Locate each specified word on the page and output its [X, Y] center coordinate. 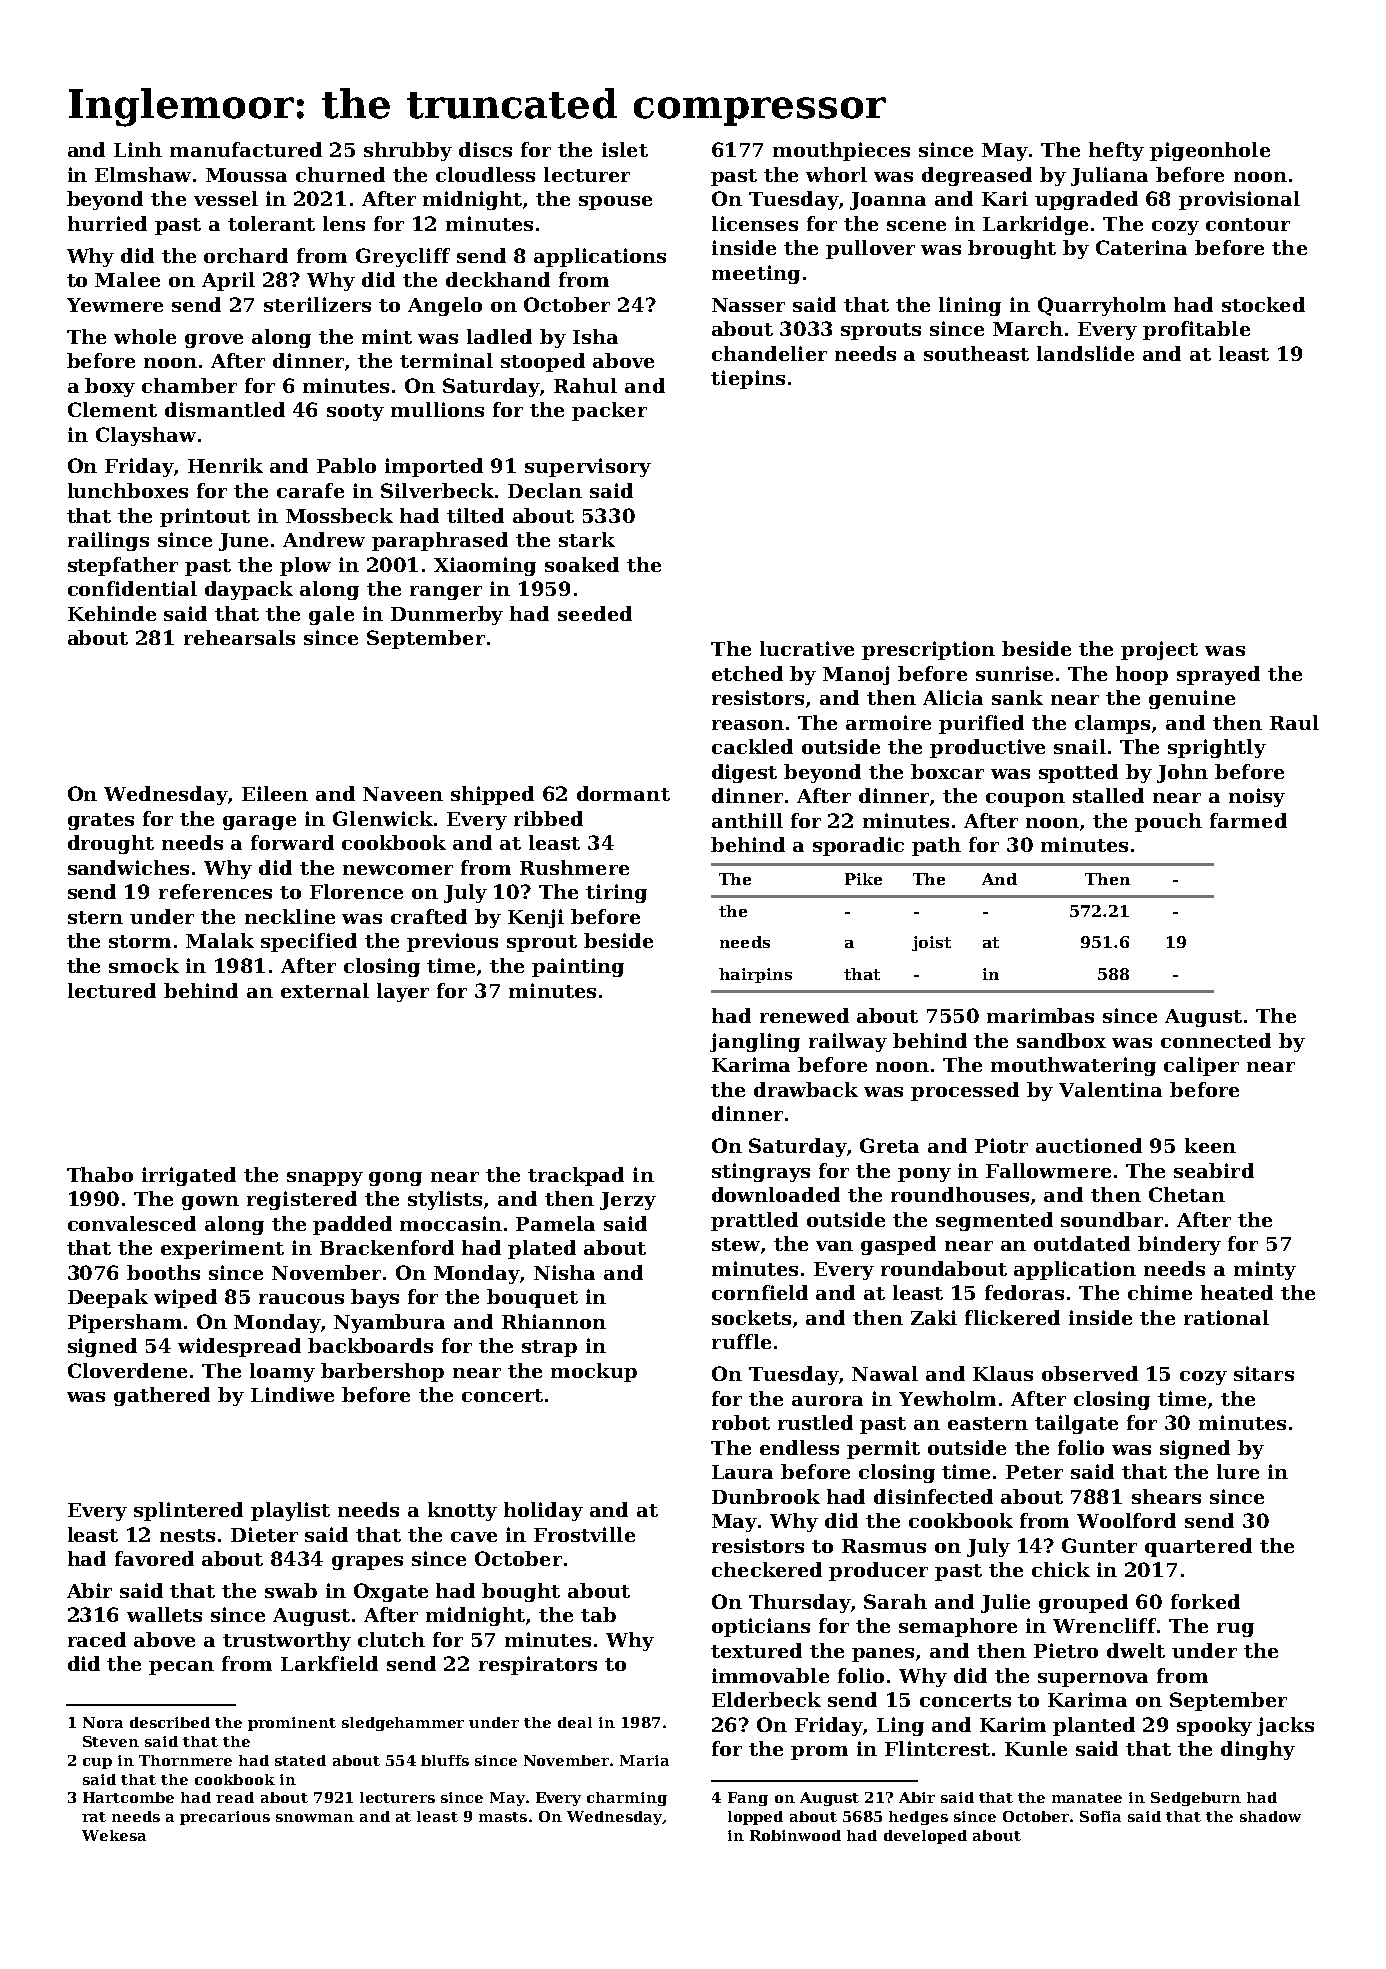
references [215, 891]
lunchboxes [128, 490]
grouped [1083, 1603]
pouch [1168, 822]
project [1159, 650]
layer [403, 992]
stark [587, 539]
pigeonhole [1210, 151]
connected [1216, 1040]
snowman [315, 1818]
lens [344, 223]
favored [154, 1558]
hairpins [755, 975]
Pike [863, 879]
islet [625, 149]
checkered [767, 1569]
